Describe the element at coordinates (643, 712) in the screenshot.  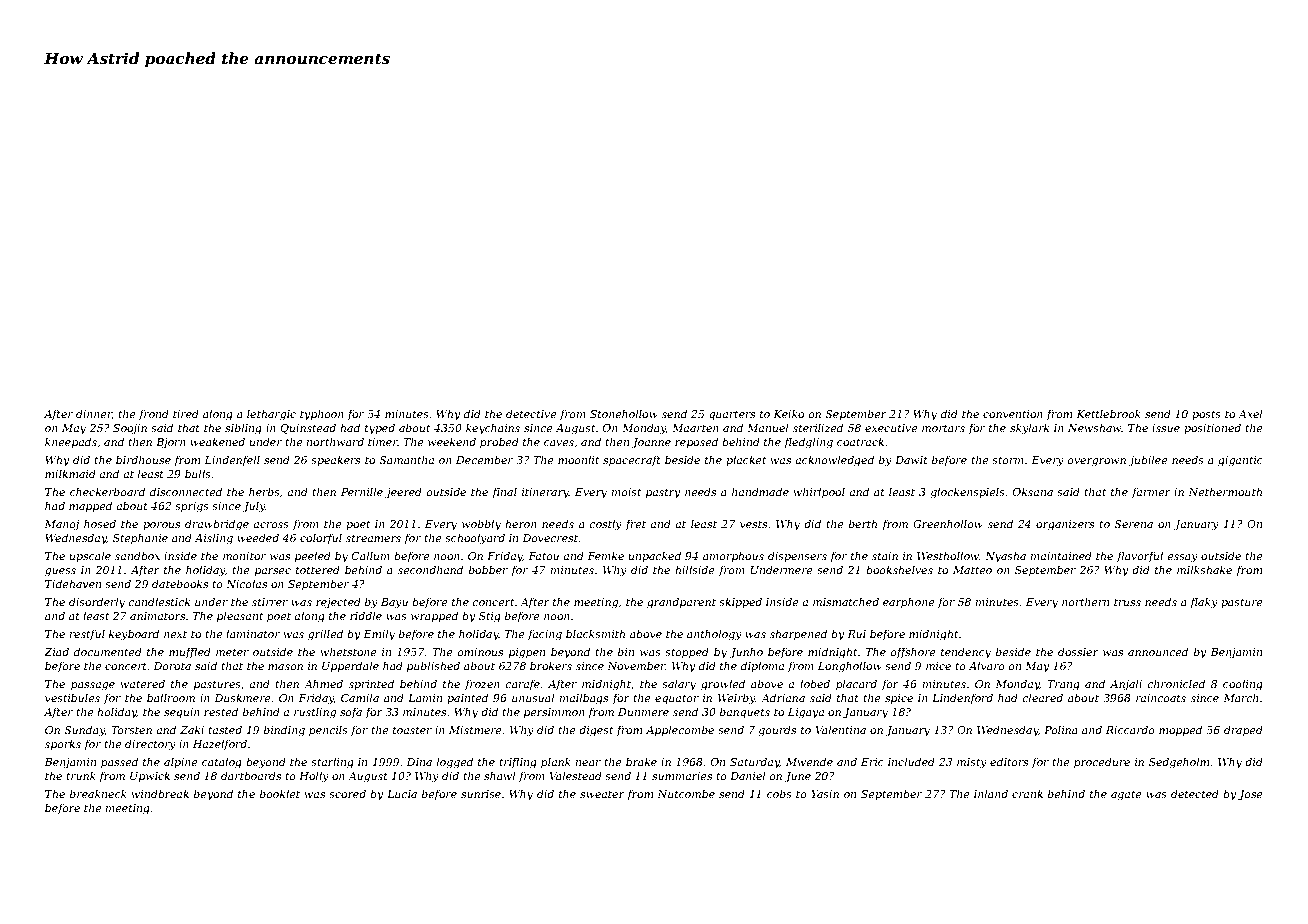
I see `Dunmere` at that location.
